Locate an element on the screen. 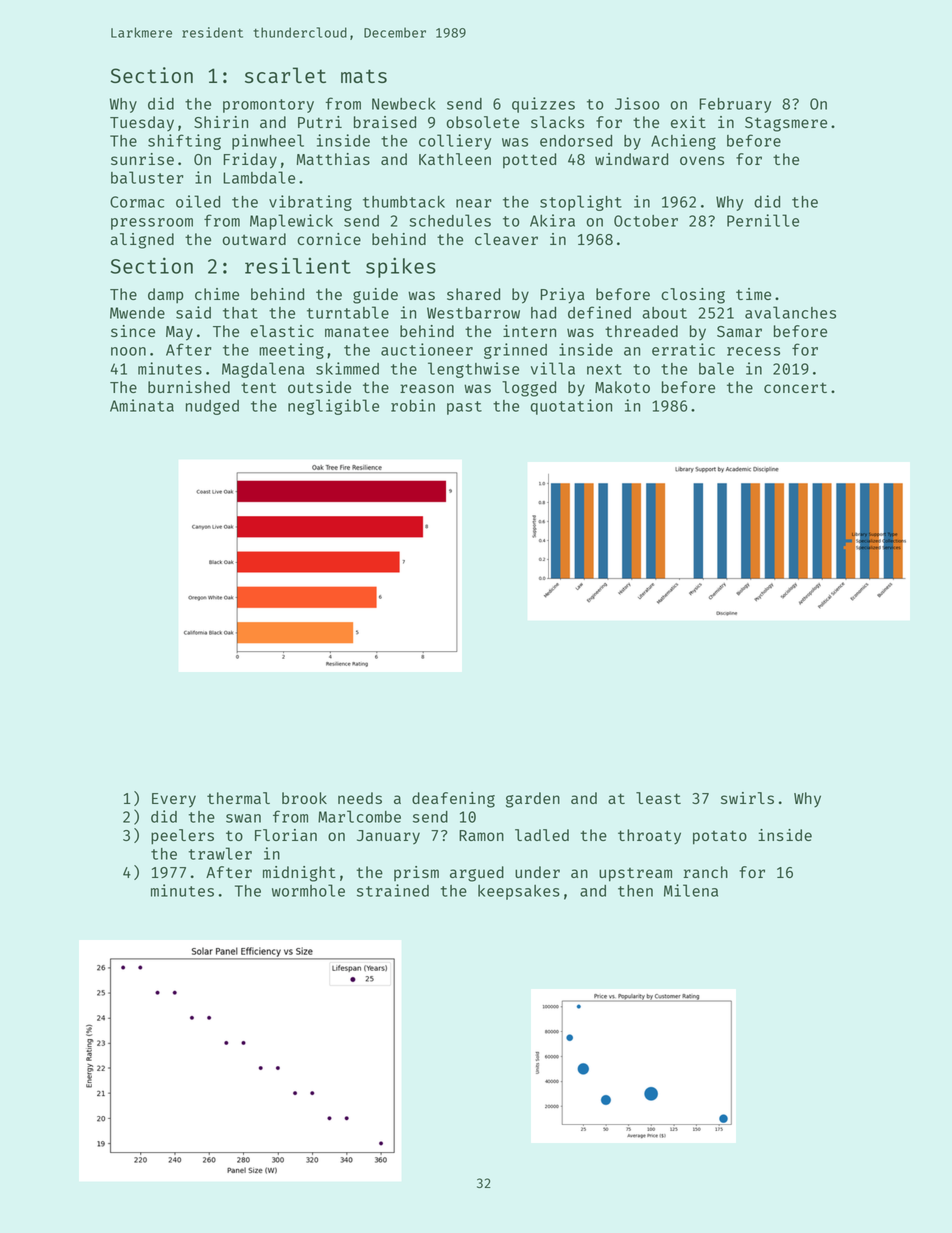  Milena is located at coordinates (691, 890).
